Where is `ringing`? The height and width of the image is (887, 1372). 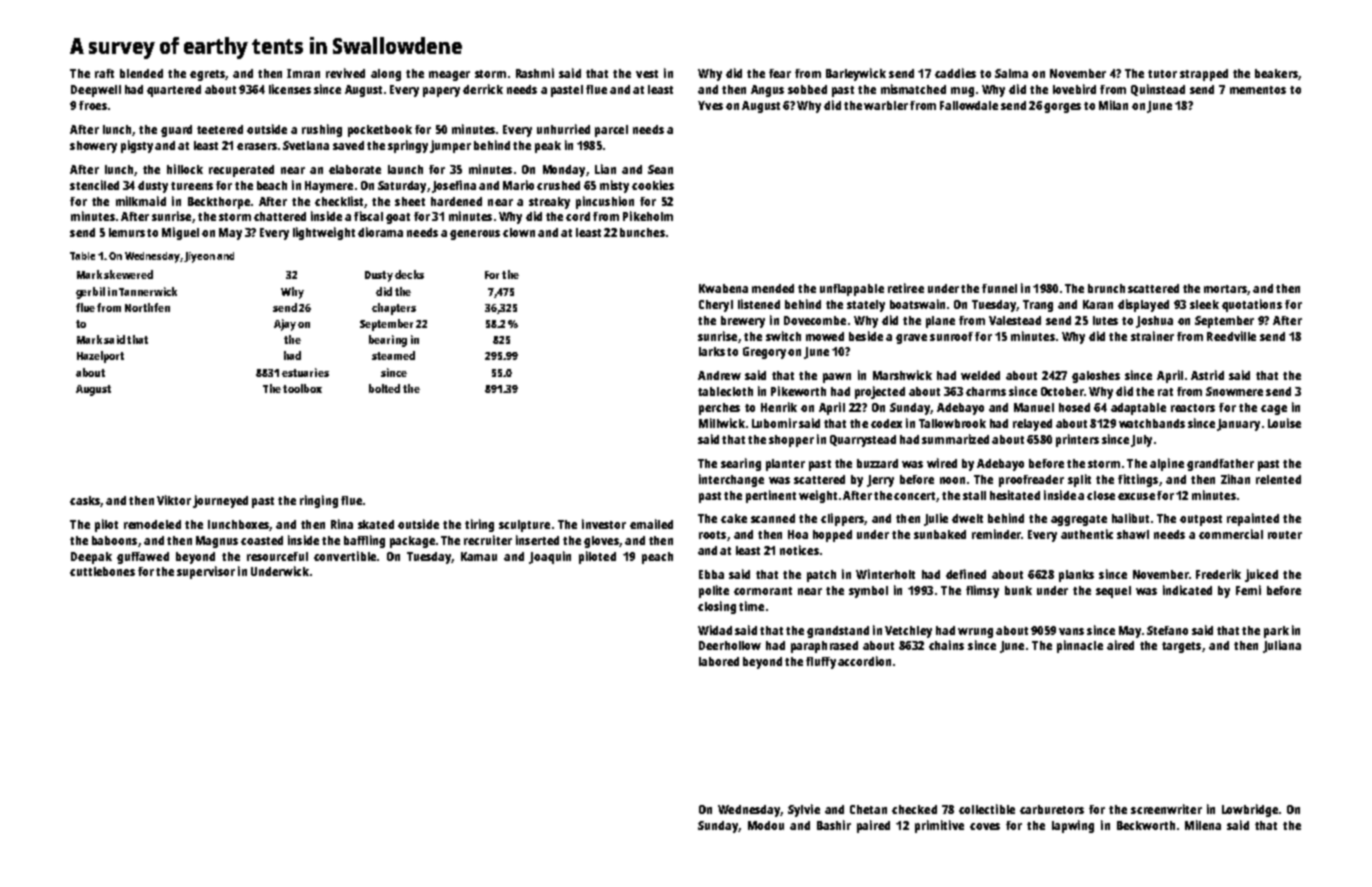
ringing is located at coordinates (319, 501).
